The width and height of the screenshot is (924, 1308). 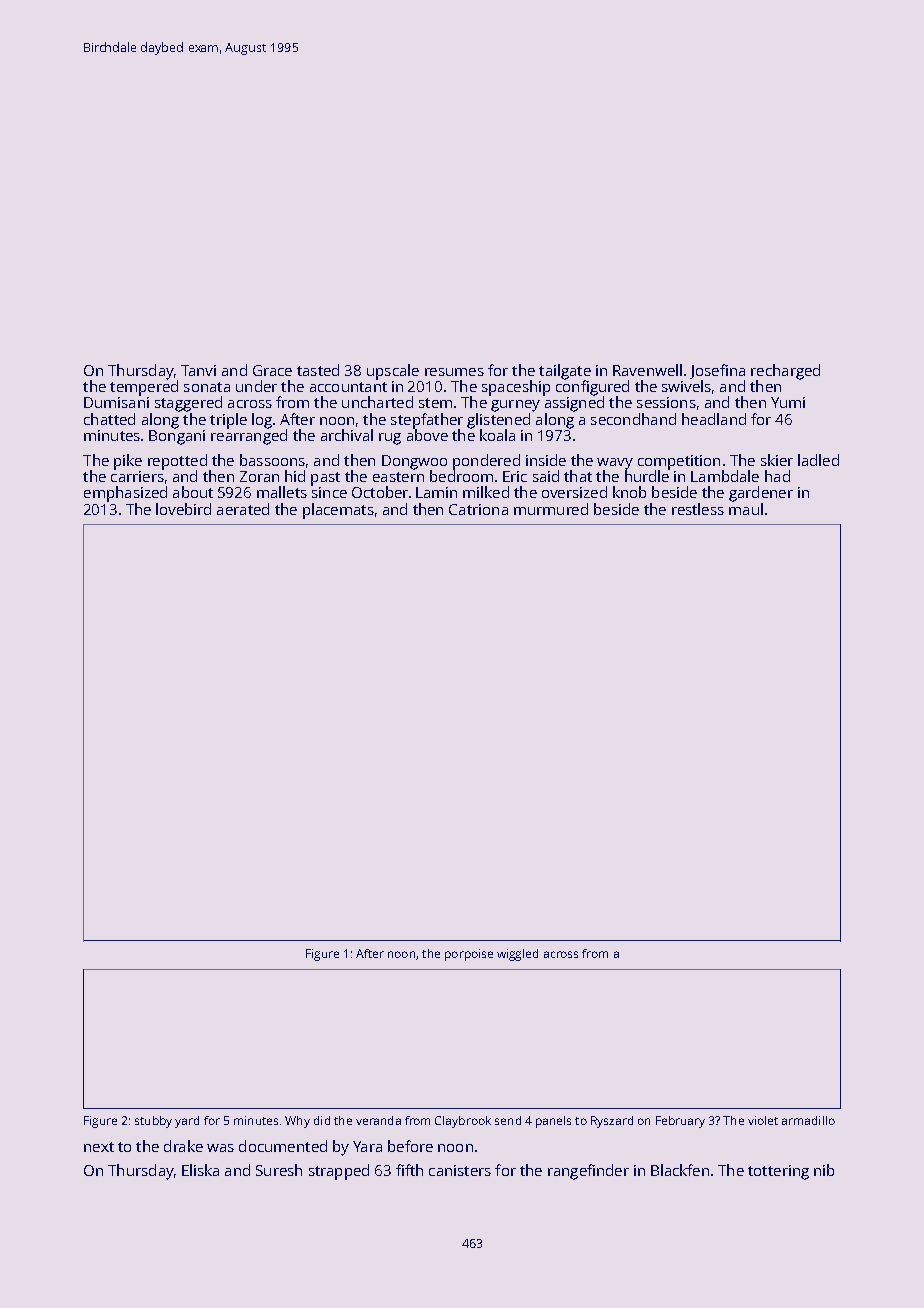 I want to click on accountant, so click(x=348, y=387).
